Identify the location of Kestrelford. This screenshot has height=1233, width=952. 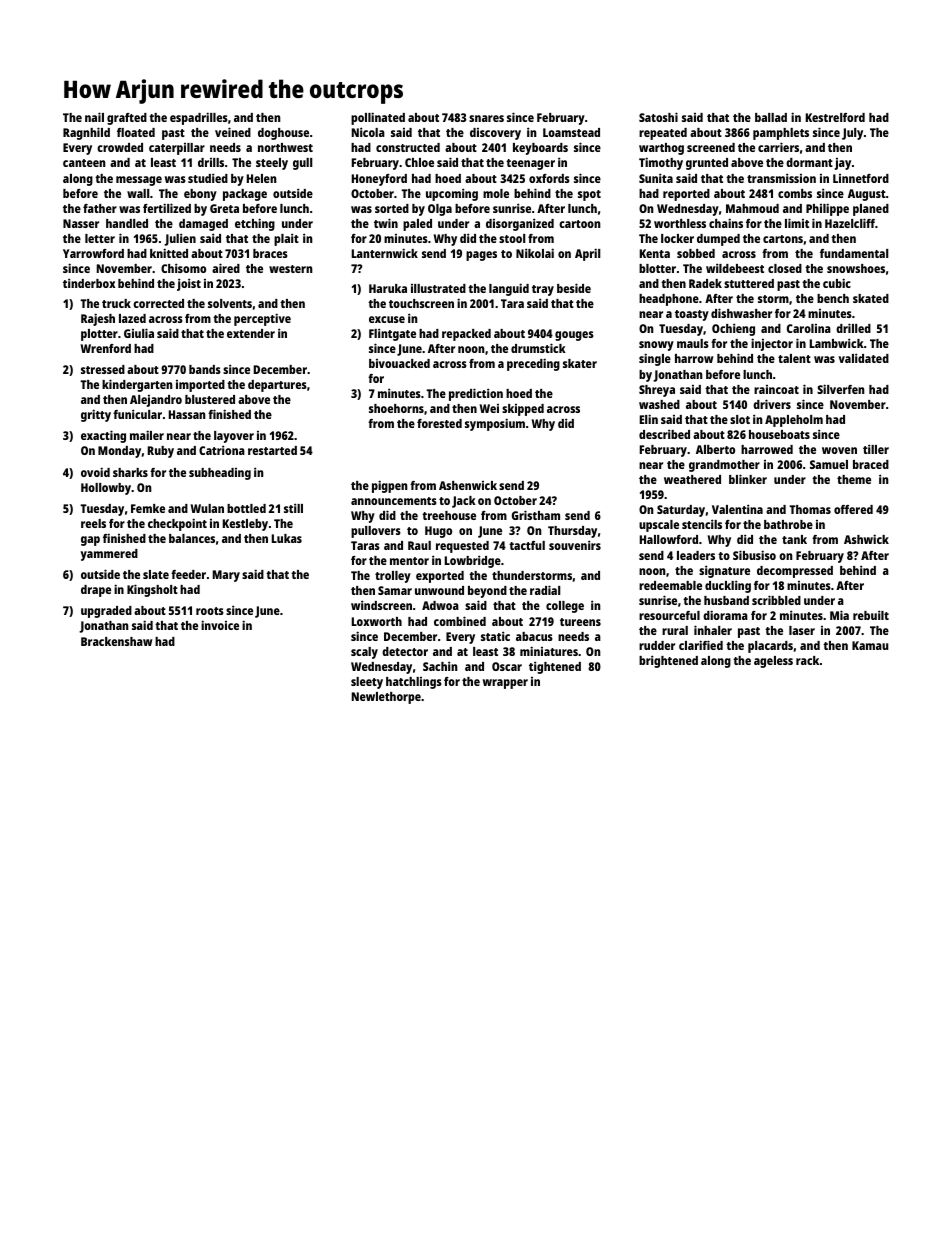
(835, 117).
